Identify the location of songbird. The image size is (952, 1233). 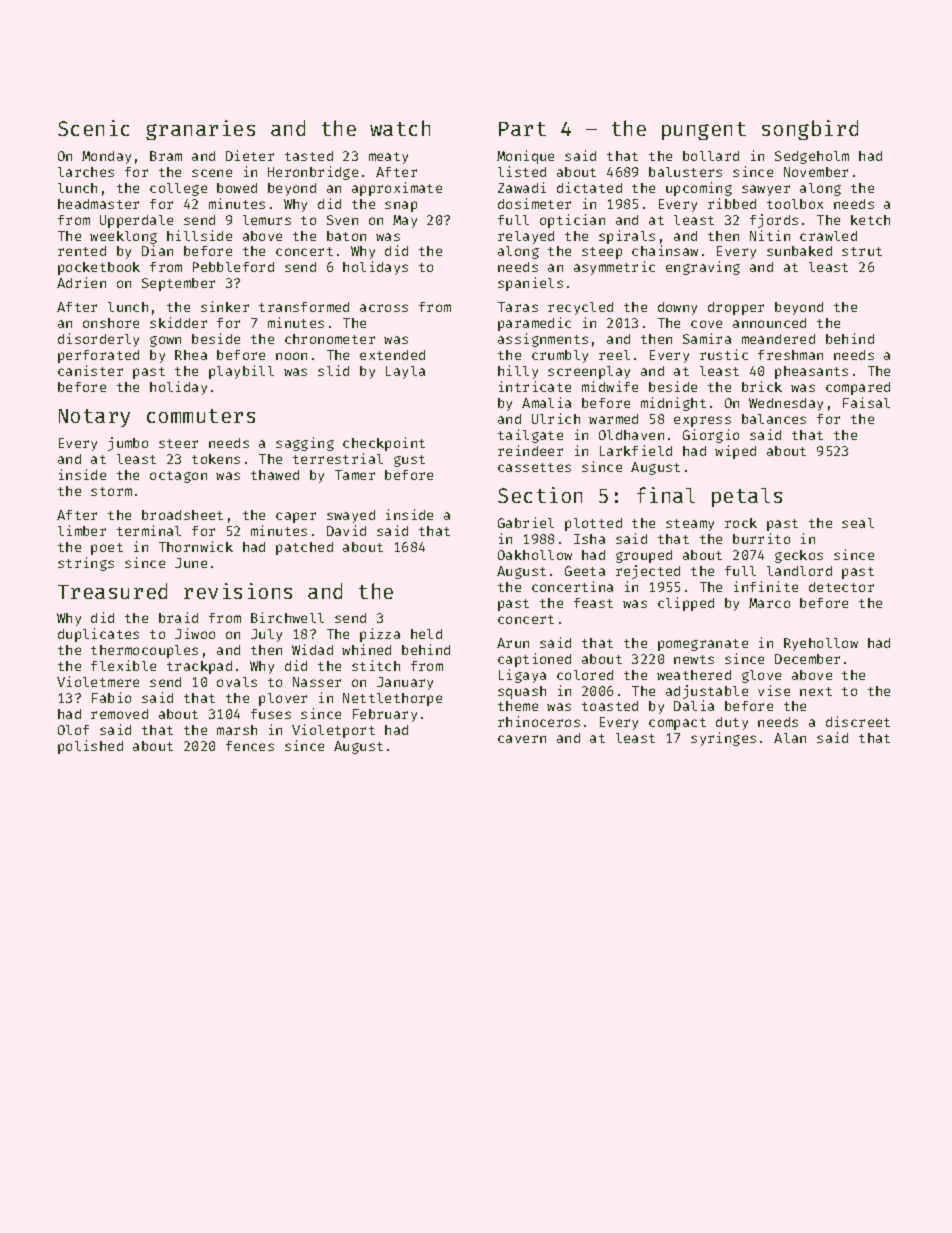
(810, 130).
